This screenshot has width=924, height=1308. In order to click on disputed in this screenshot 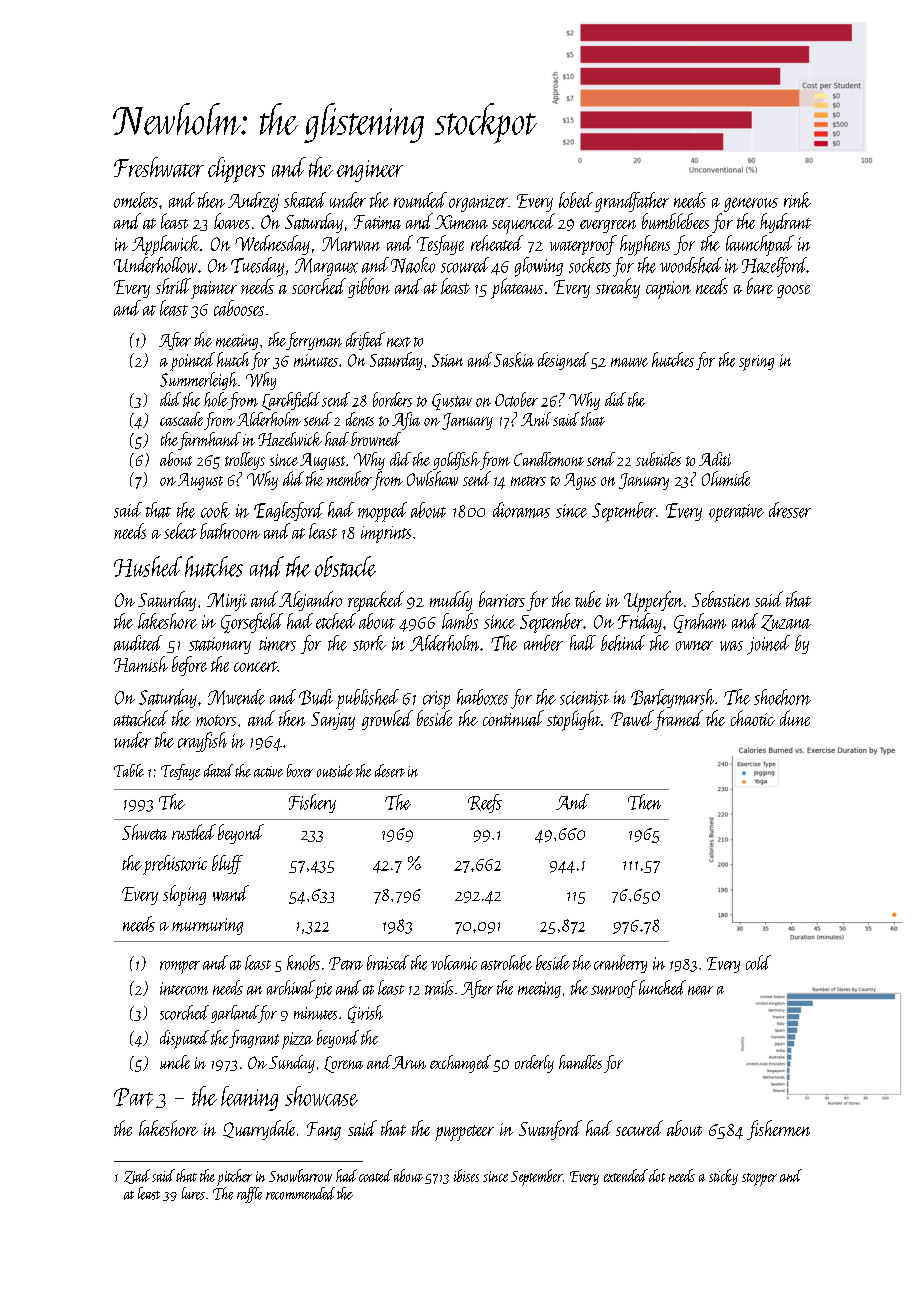, I will do `click(184, 1039)`.
